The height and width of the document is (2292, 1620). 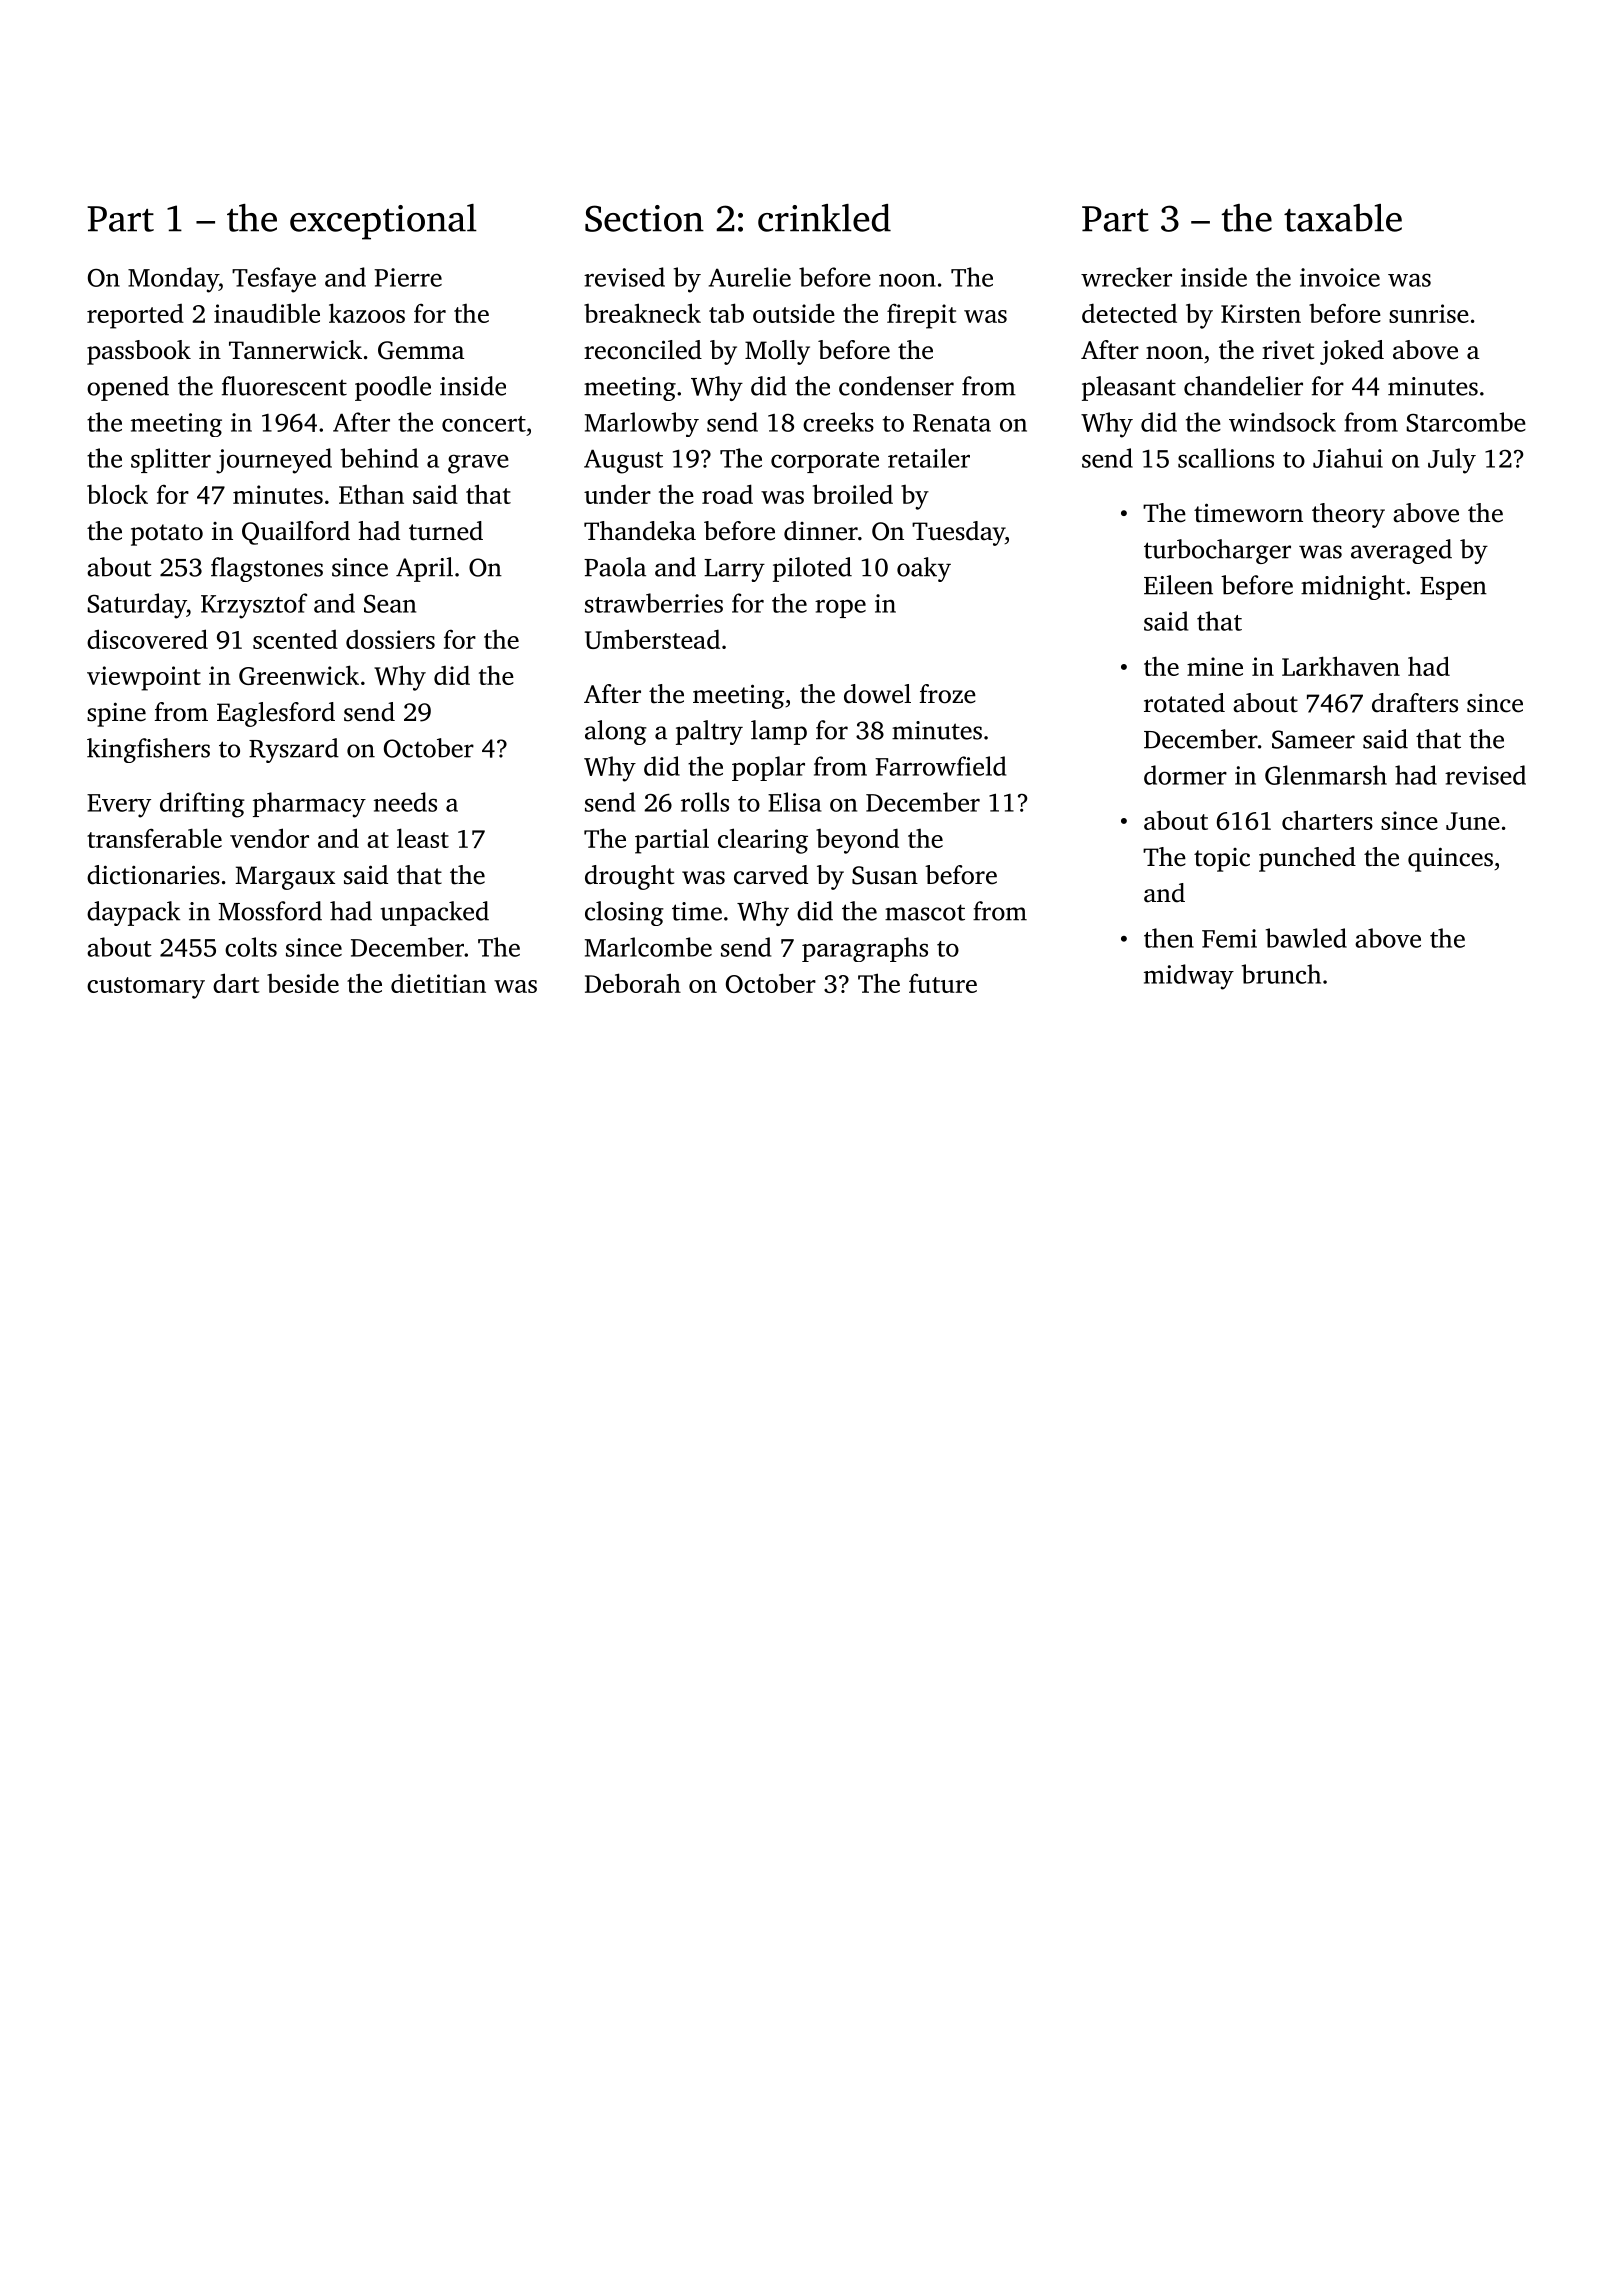 I want to click on sunrise, so click(x=1429, y=313).
